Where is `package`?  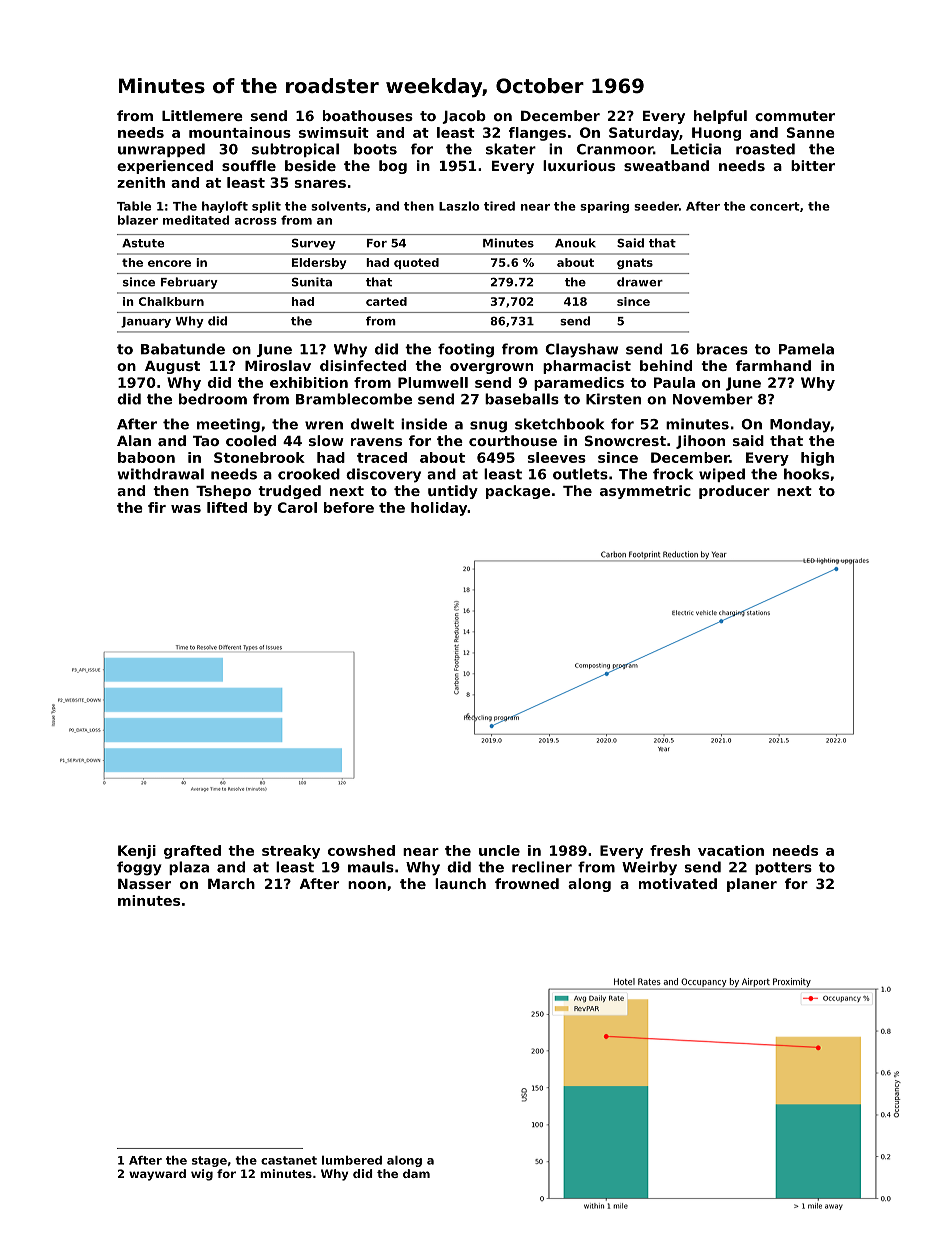
package is located at coordinates (518, 492).
